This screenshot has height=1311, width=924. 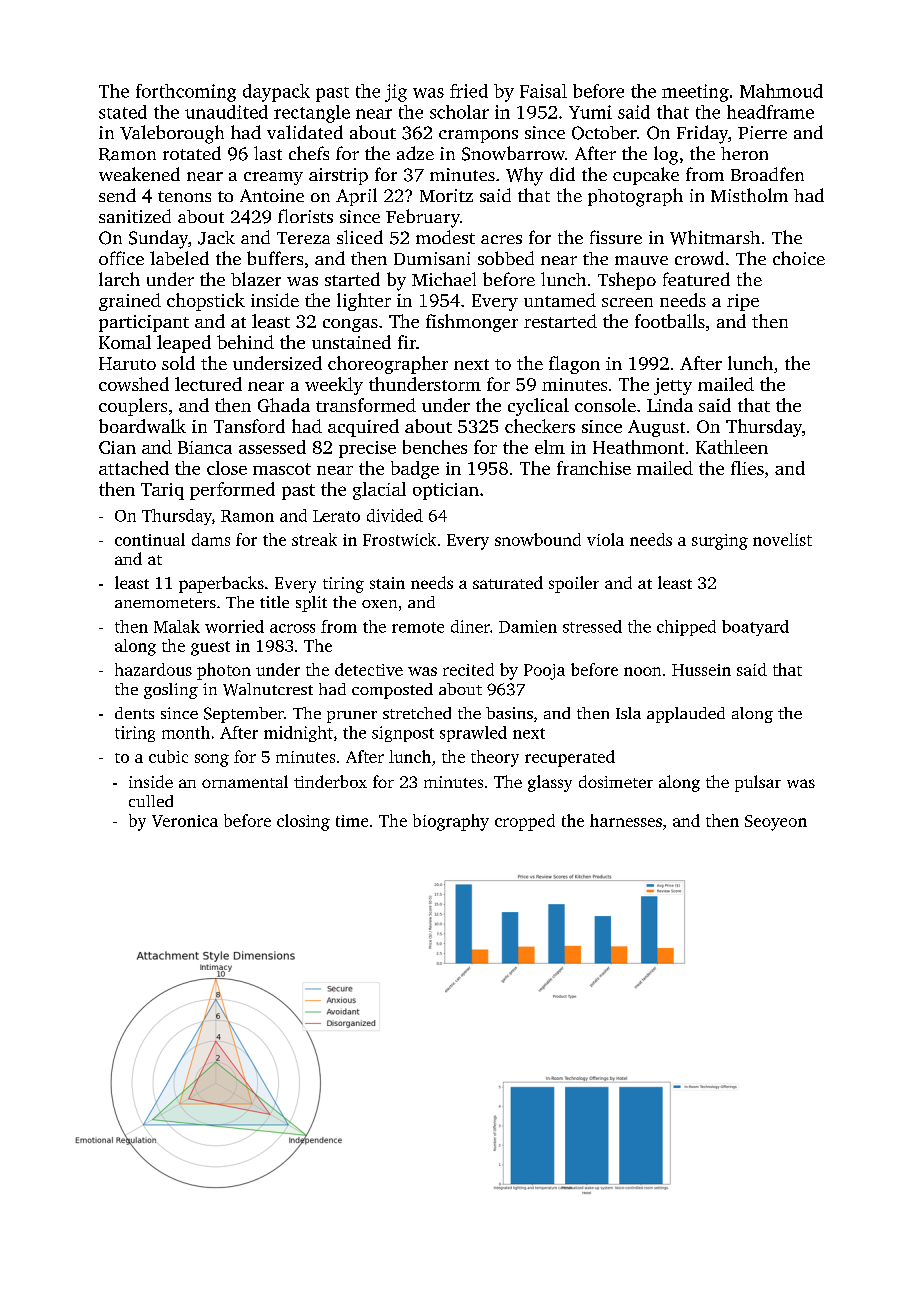 What do you see at coordinates (134, 468) in the screenshot?
I see `attached` at bounding box center [134, 468].
